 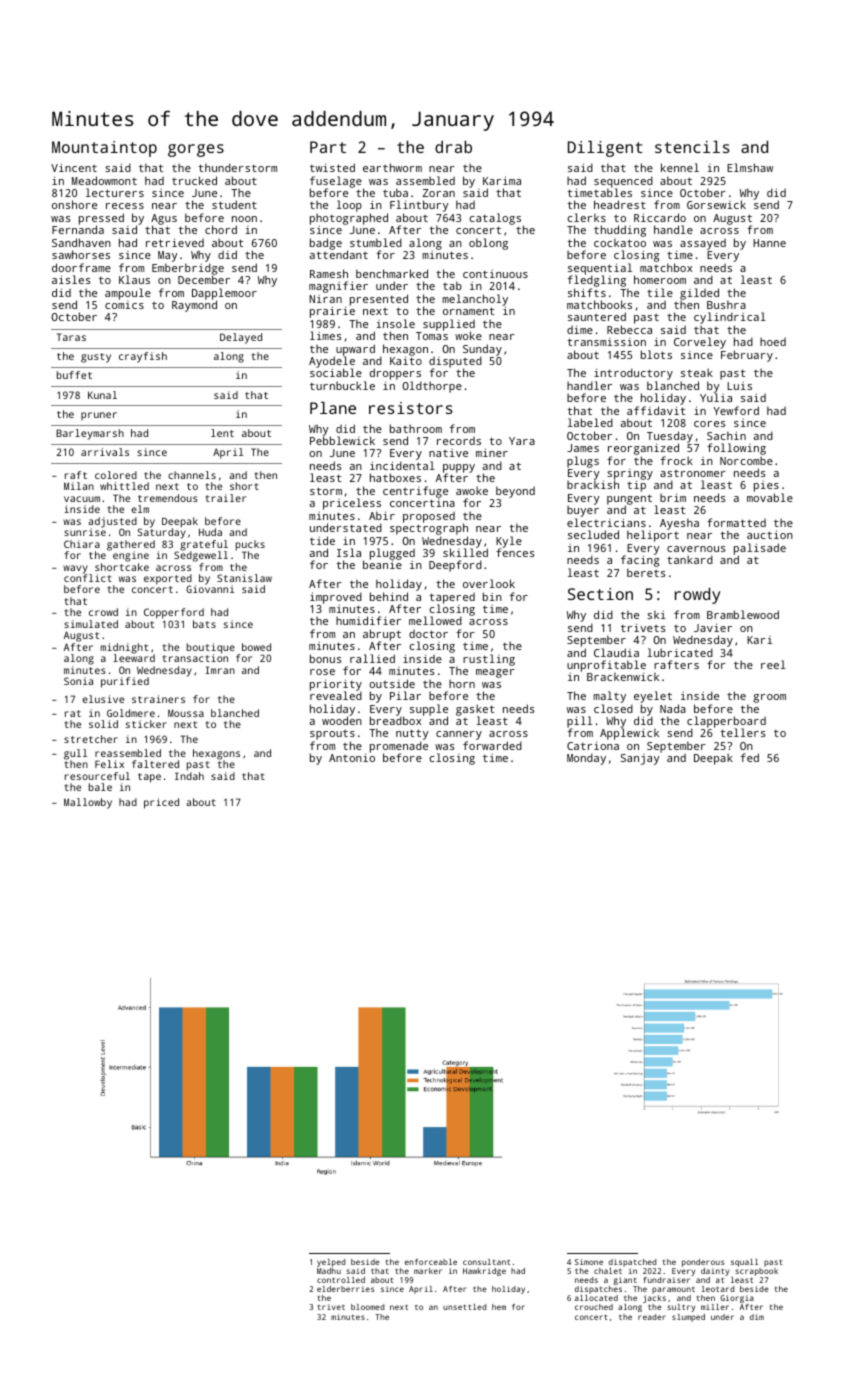 I want to click on groom, so click(x=769, y=698).
